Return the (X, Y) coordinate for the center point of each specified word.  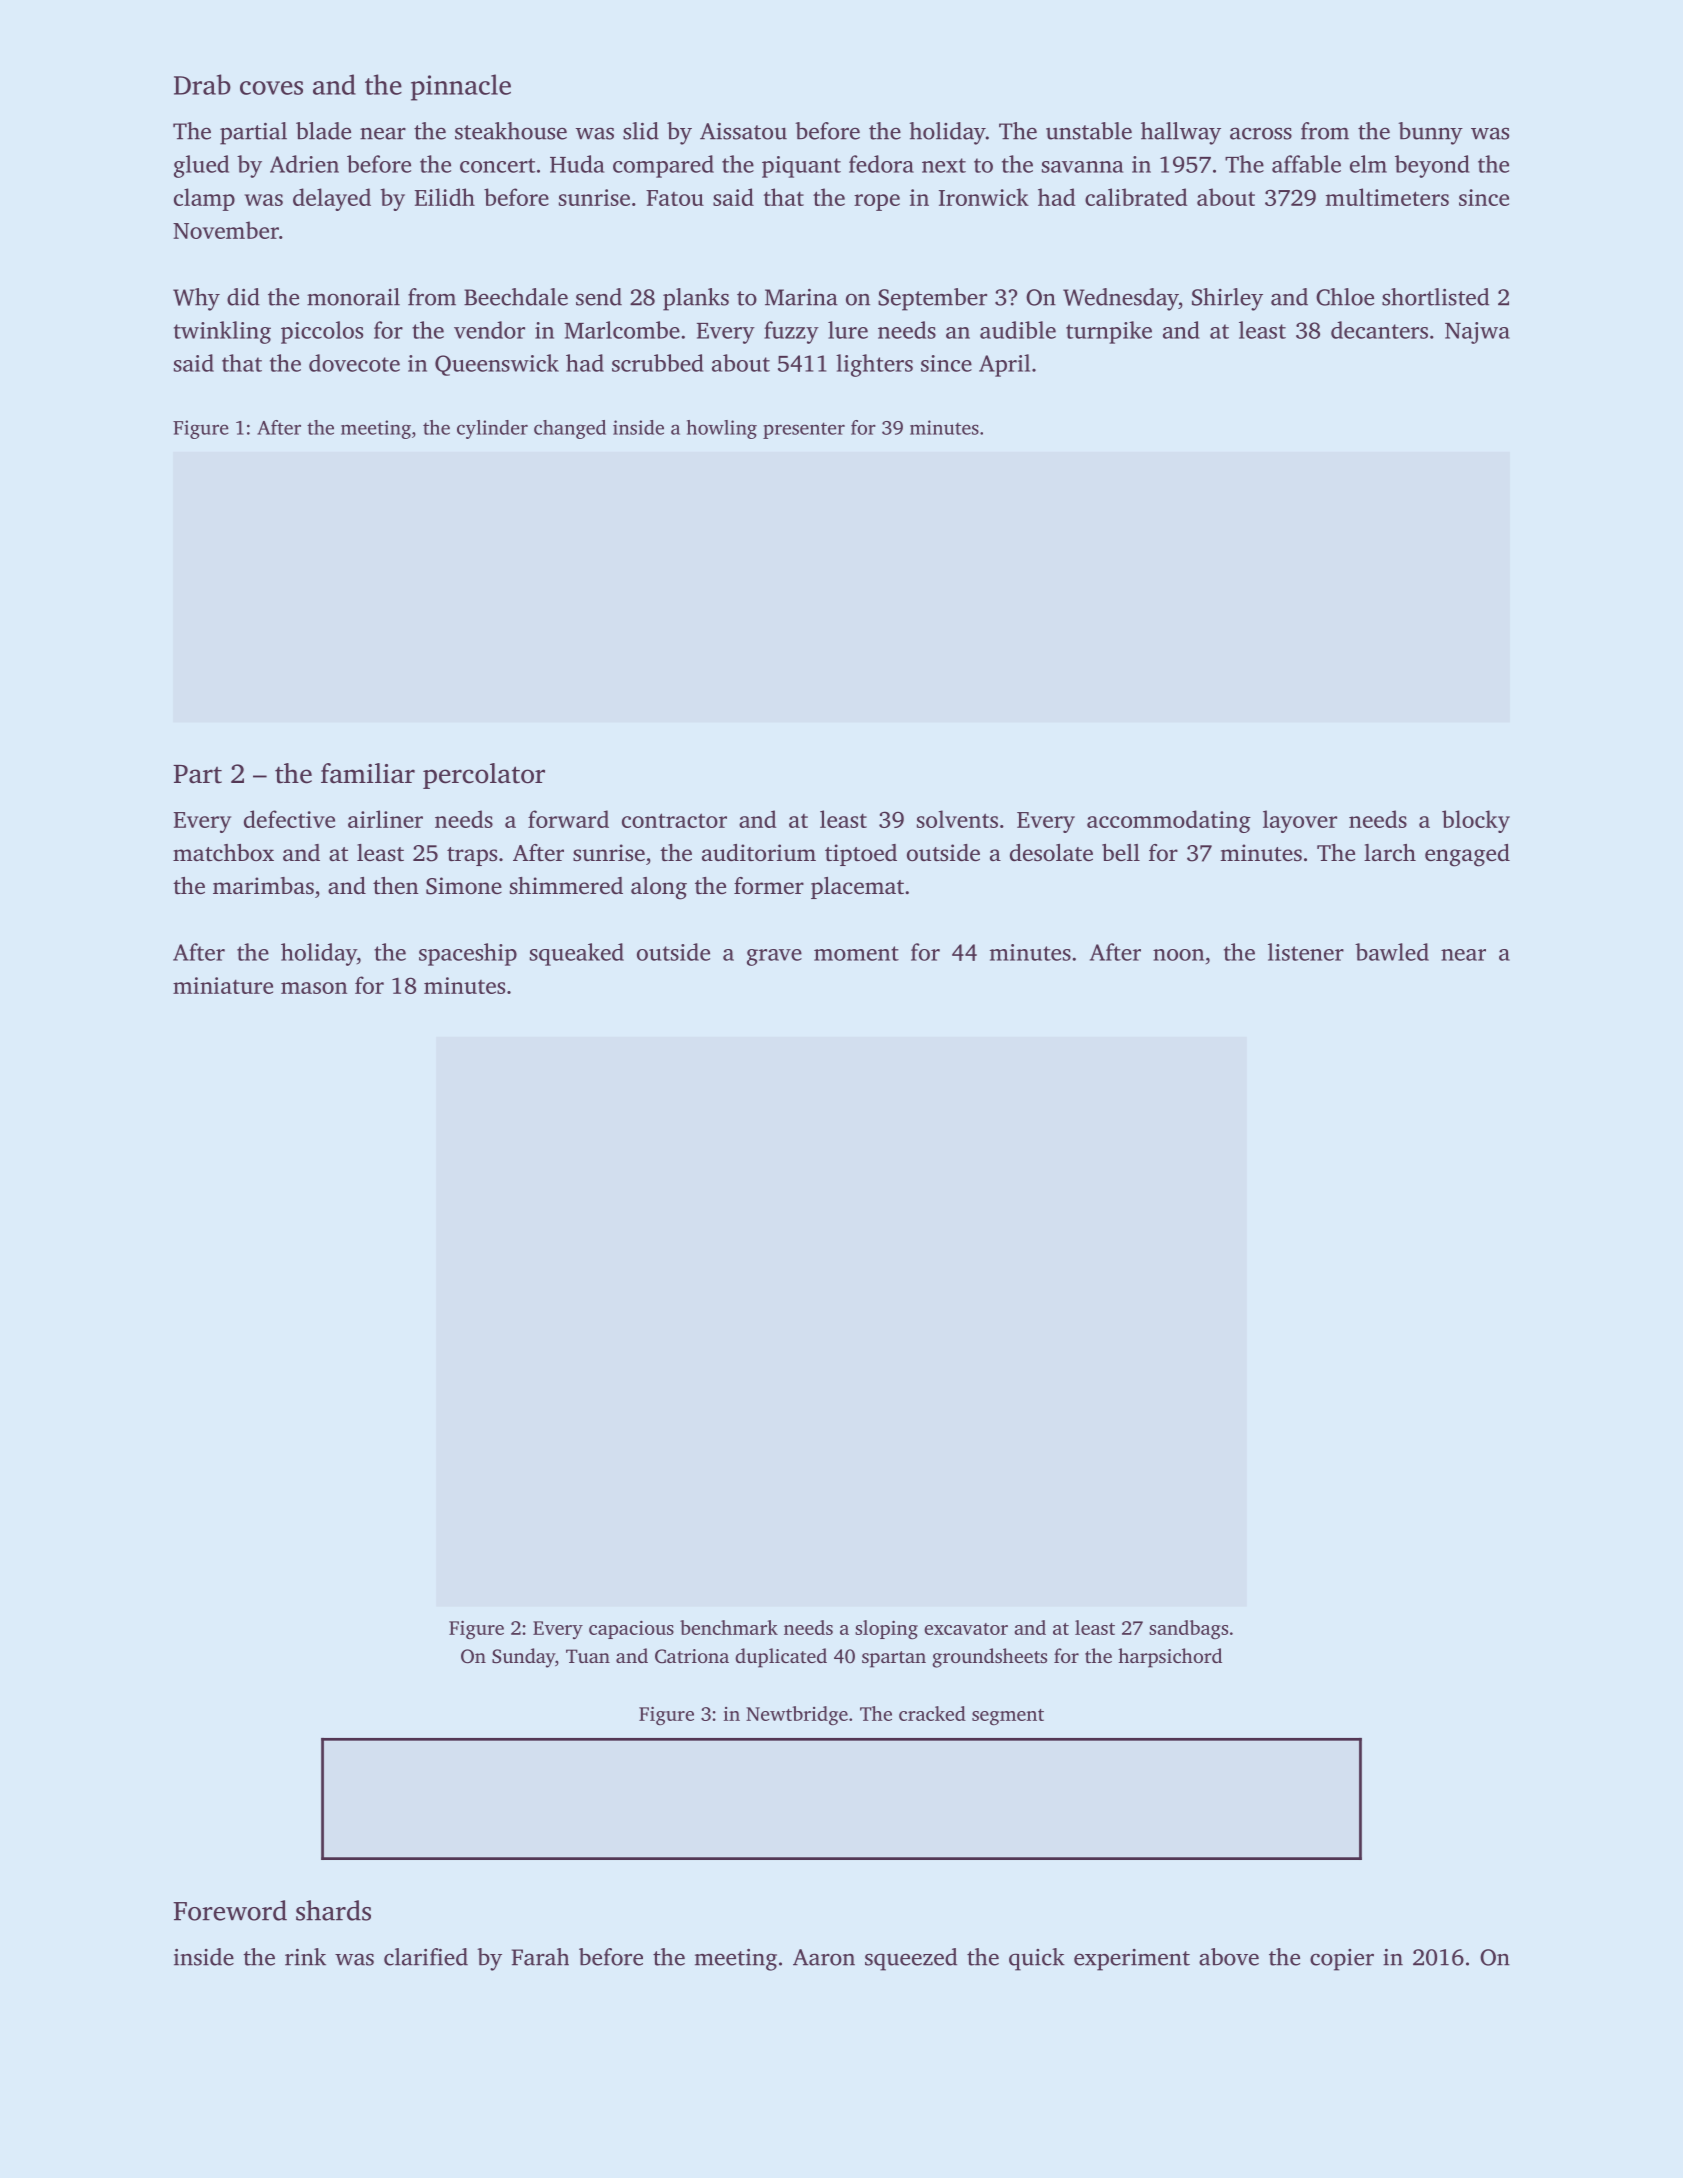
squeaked (577, 954)
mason (314, 988)
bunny (1430, 133)
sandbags (1188, 1629)
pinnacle (461, 87)
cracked (932, 1713)
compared (663, 166)
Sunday (523, 1658)
